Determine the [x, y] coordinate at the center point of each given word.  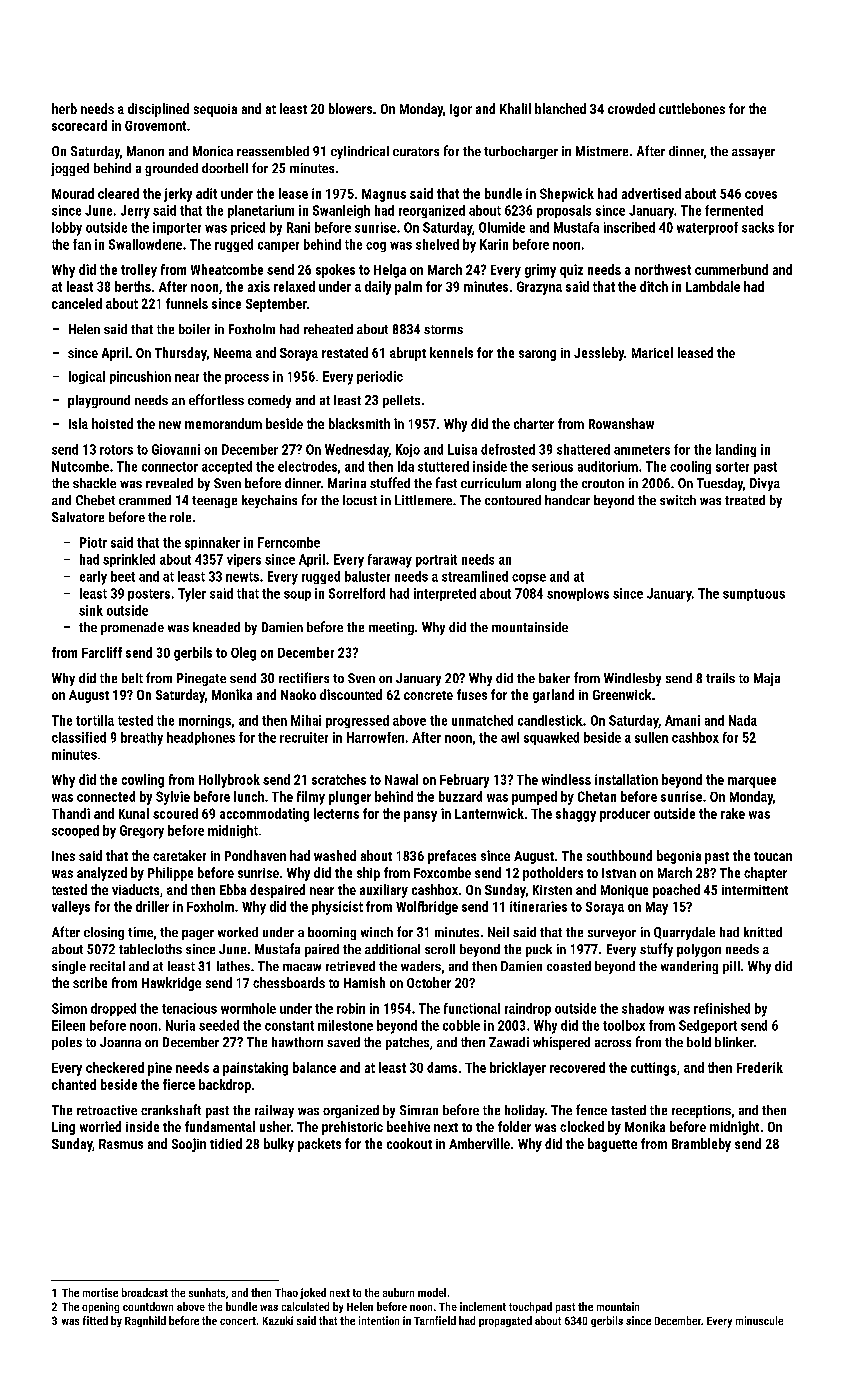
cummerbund [731, 269]
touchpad [530, 1307]
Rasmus [121, 1144]
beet [123, 576]
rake [733, 813]
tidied [226, 1143]
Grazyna [539, 288]
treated [745, 500]
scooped [75, 831]
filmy [311, 798]
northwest [663, 269]
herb [64, 108]
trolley [139, 271]
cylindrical [360, 152]
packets [319, 1145]
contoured [513, 500]
